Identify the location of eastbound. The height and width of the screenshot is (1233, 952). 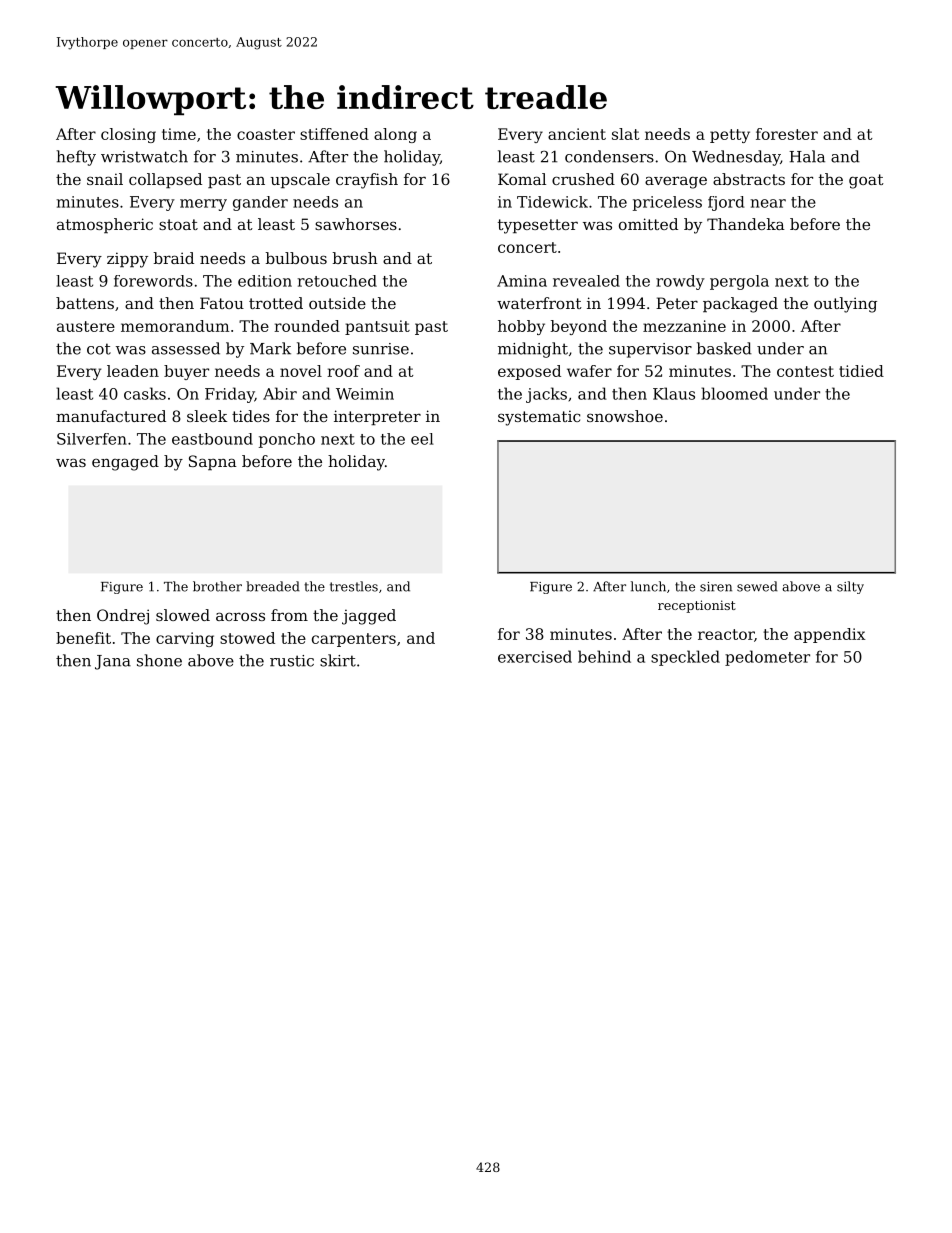
(212, 439).
